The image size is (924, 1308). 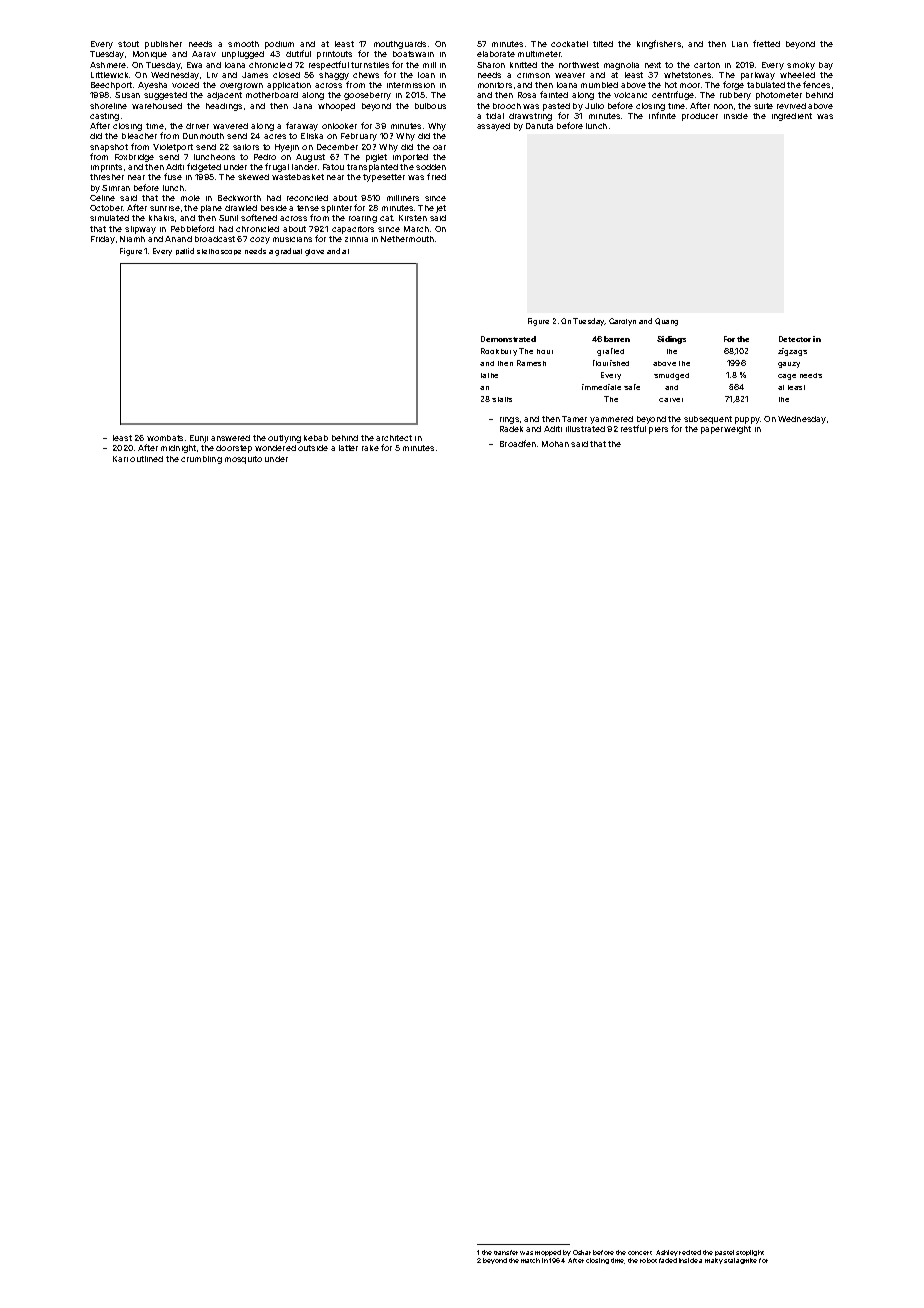 I want to click on match, so click(x=530, y=1260).
